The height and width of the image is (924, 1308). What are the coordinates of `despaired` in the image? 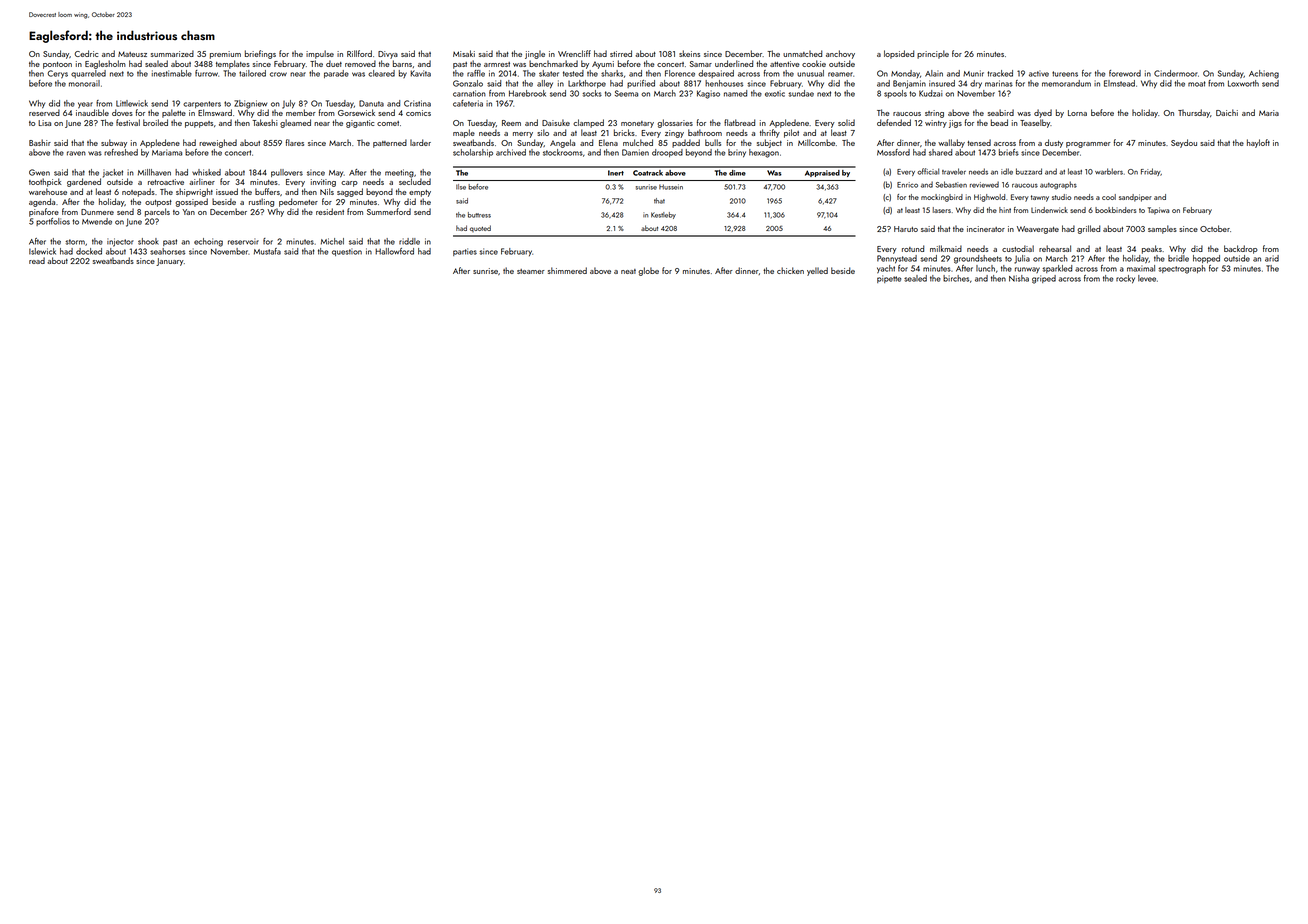 It's located at (716, 74).
